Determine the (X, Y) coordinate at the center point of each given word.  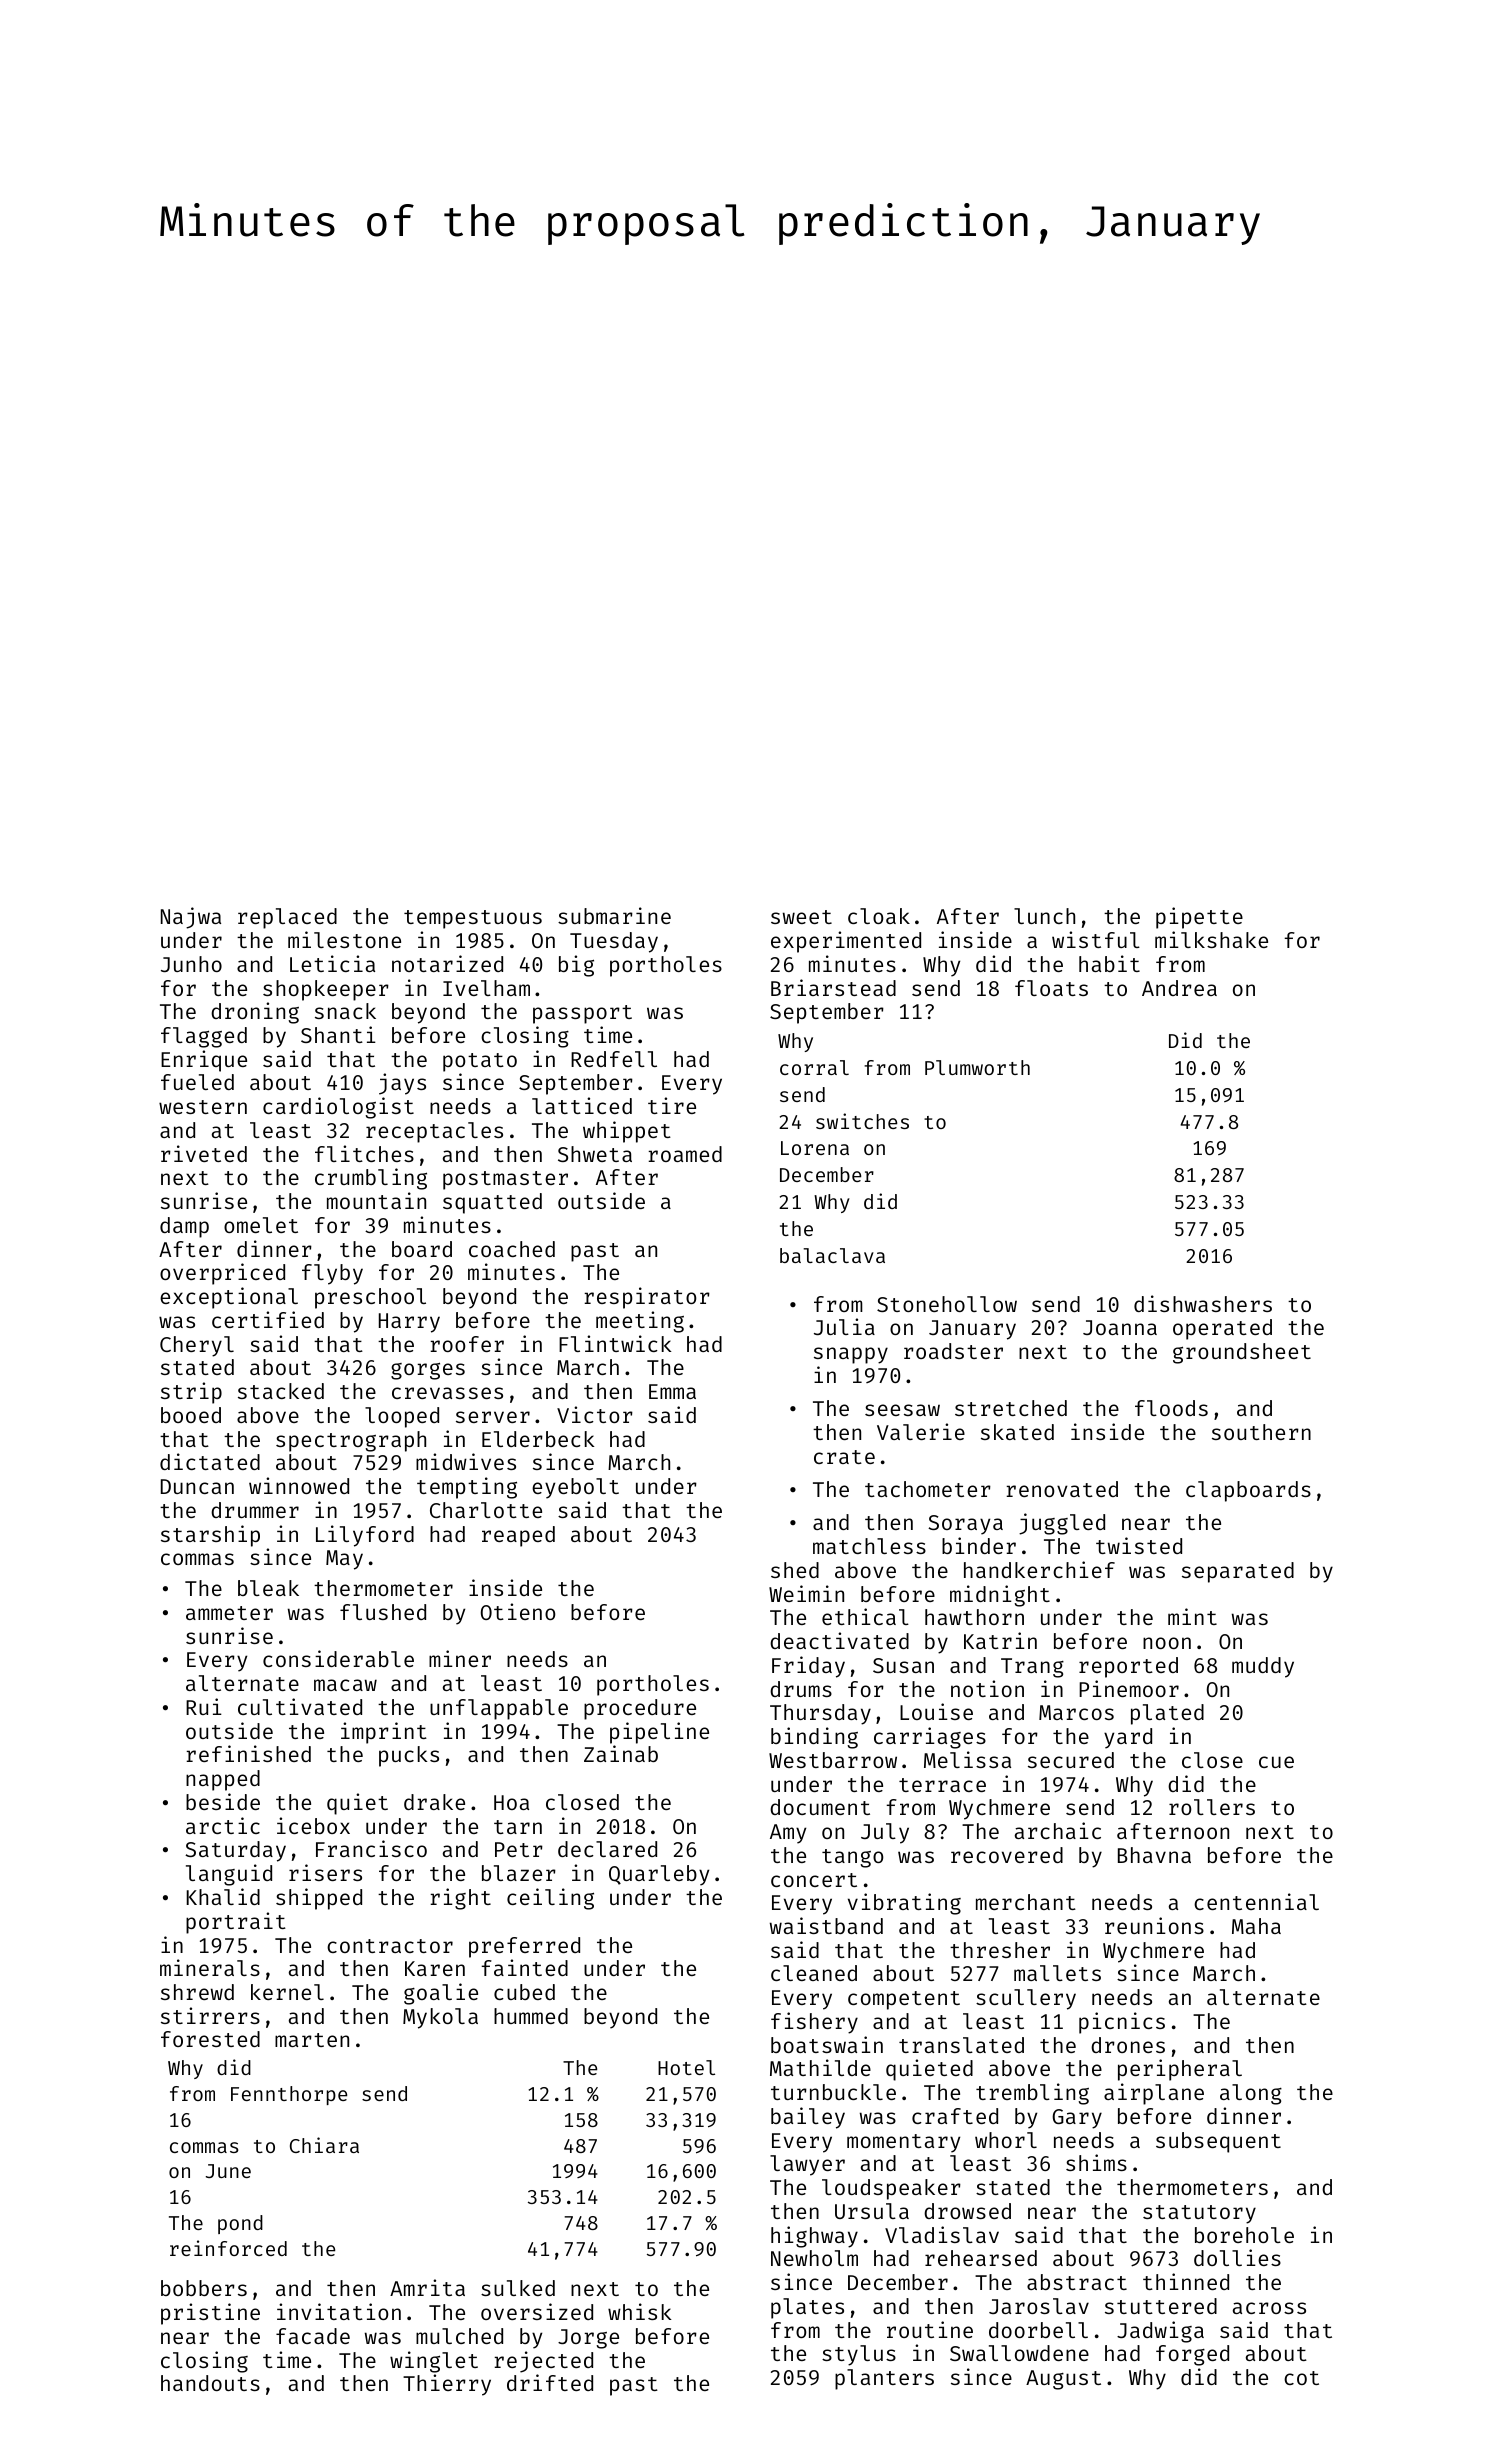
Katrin (1000, 1640)
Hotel (686, 2067)
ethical (865, 1616)
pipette (1199, 918)
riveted (204, 1153)
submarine (614, 915)
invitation (339, 2311)
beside (223, 1801)
